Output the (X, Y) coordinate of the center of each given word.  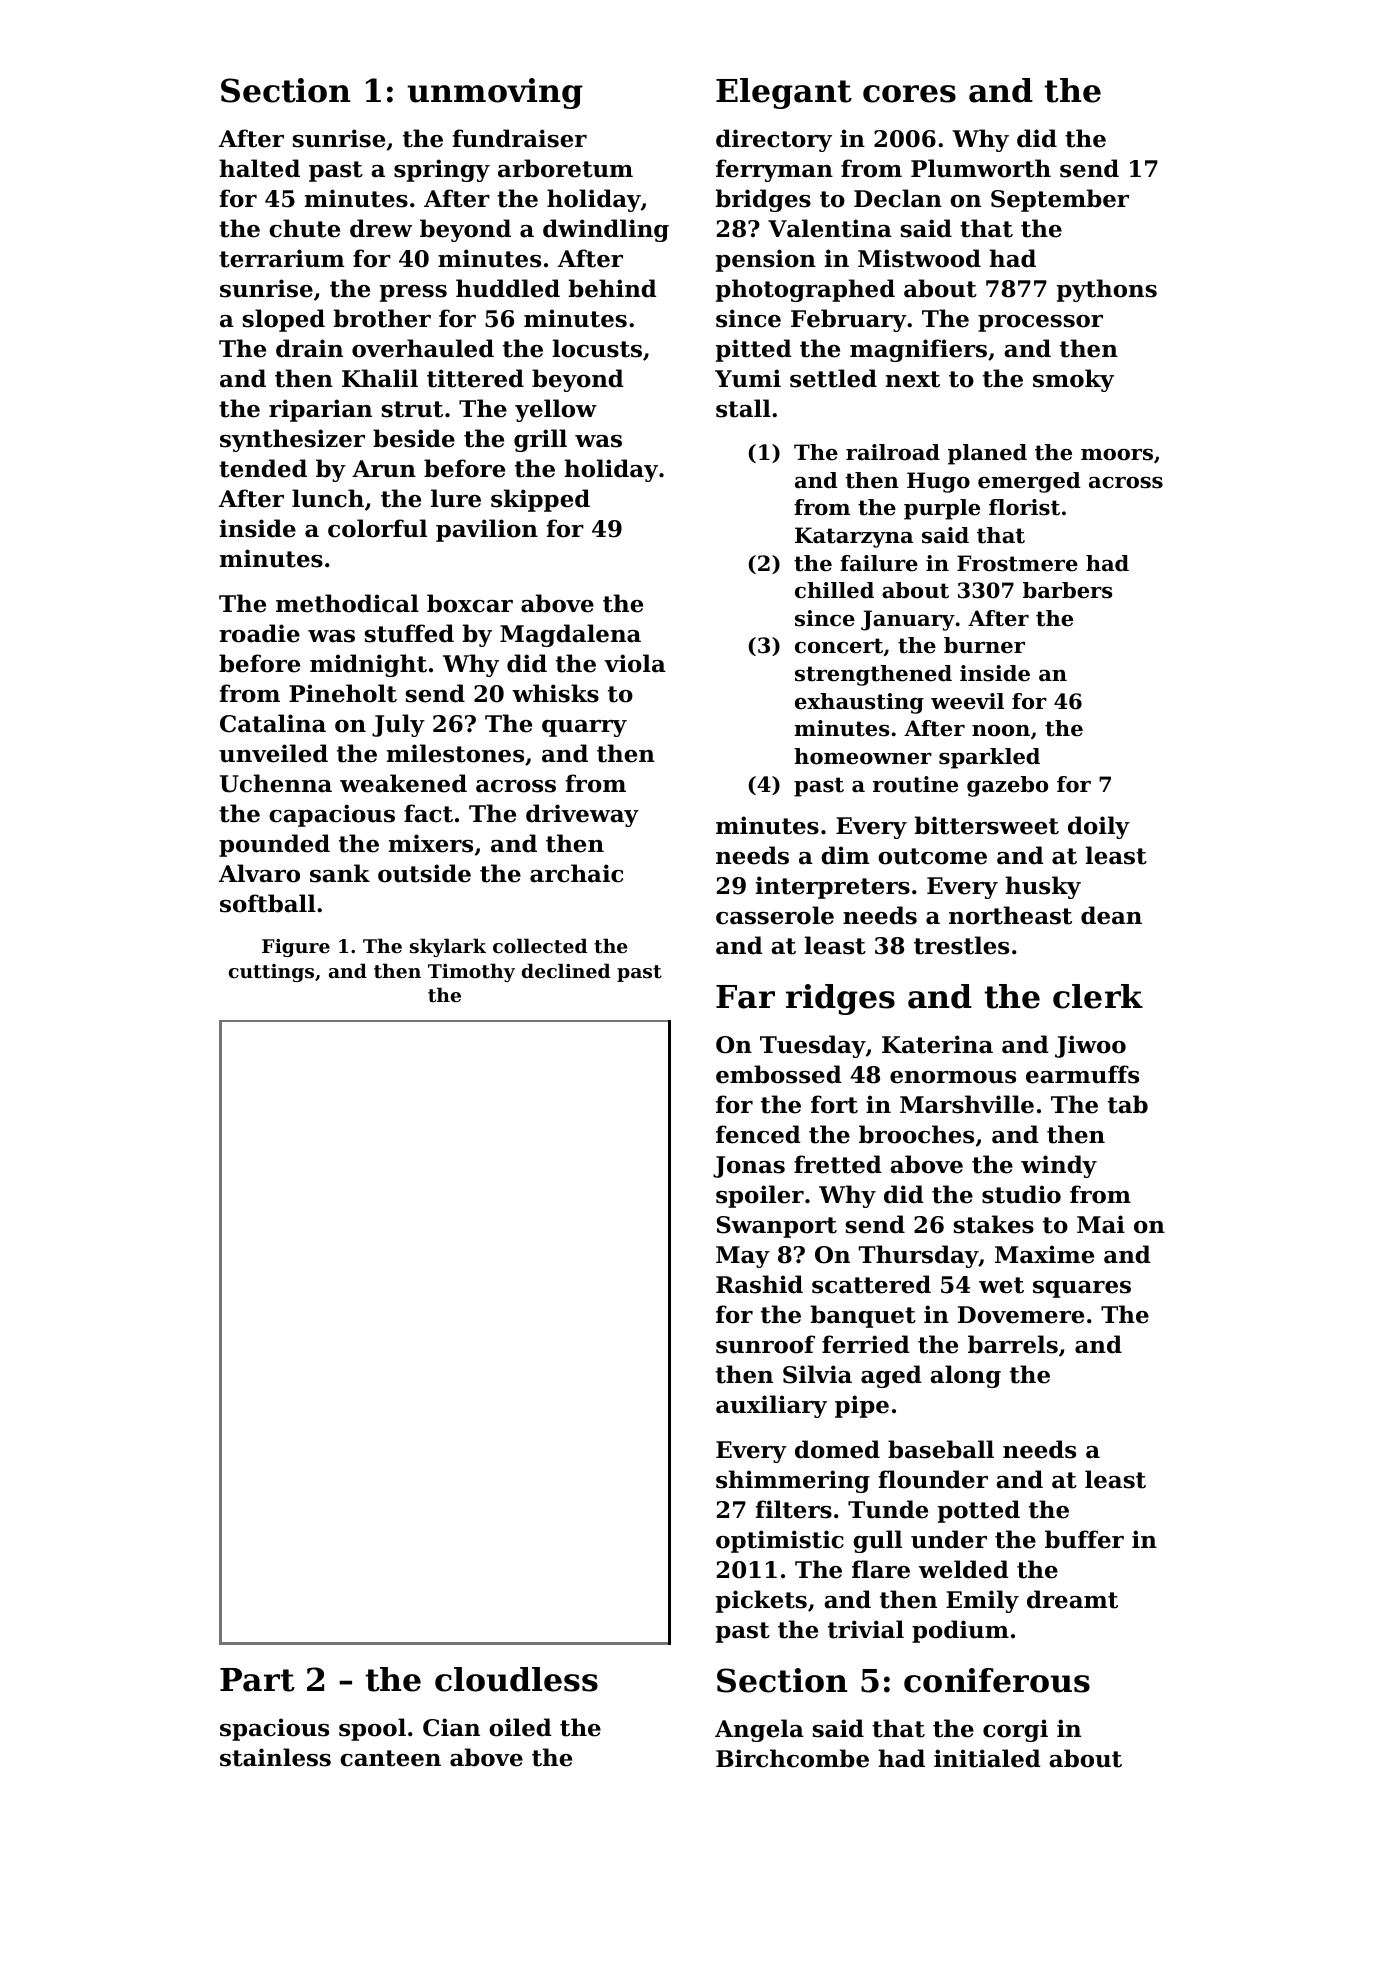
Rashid (759, 1284)
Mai (1101, 1224)
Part (257, 1680)
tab (1128, 1104)
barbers (1067, 590)
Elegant (784, 93)
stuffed (409, 633)
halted (259, 168)
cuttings (271, 973)
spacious (274, 1729)
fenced (758, 1134)
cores (909, 94)
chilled (834, 590)
